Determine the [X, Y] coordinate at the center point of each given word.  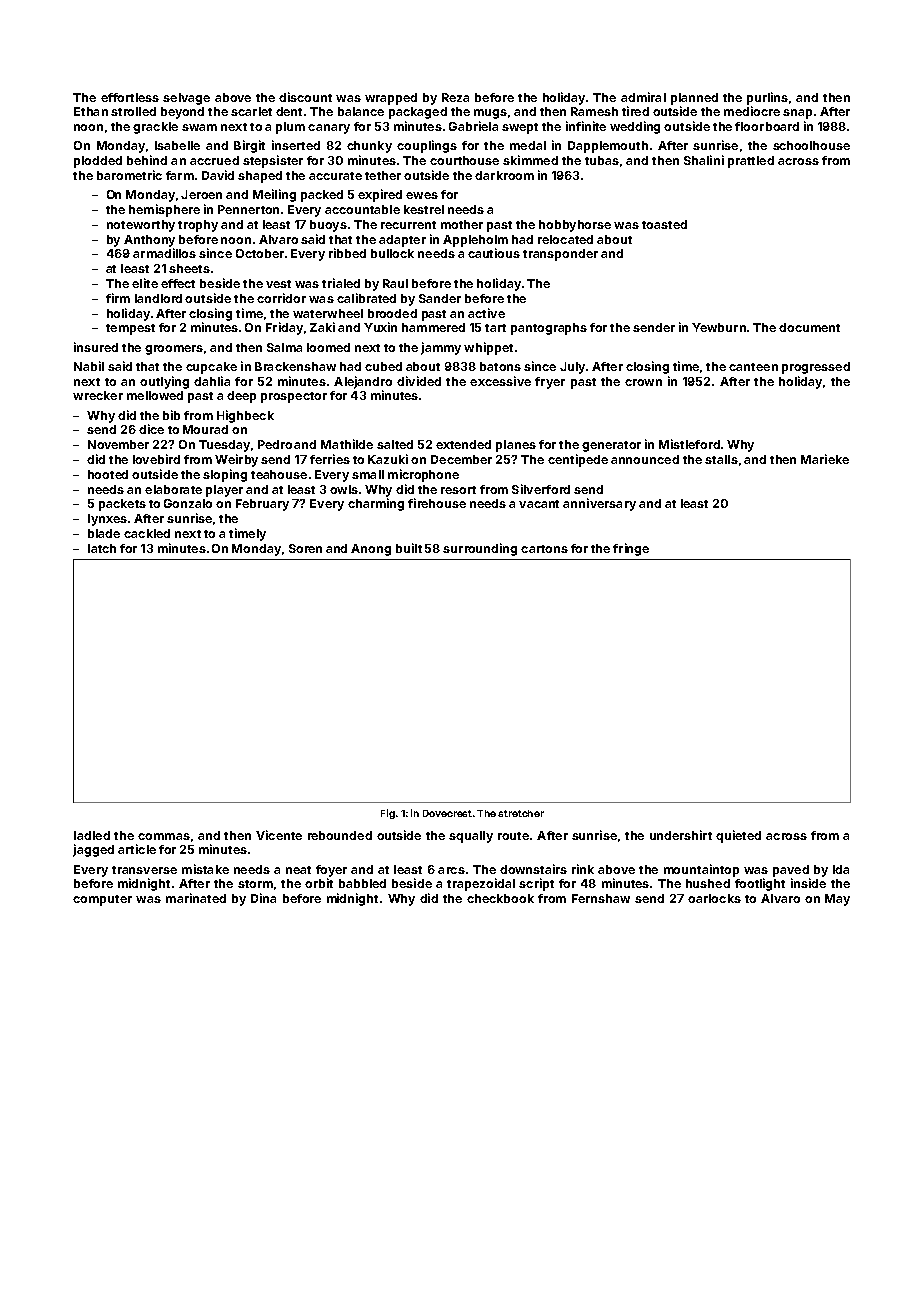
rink [583, 869]
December [461, 459]
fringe [631, 549]
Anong [371, 550]
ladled [92, 835]
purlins [767, 98]
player [224, 491]
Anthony [149, 241]
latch [102, 548]
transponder [560, 255]
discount [305, 97]
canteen [753, 367]
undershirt [681, 835]
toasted [664, 224]
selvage [186, 99]
